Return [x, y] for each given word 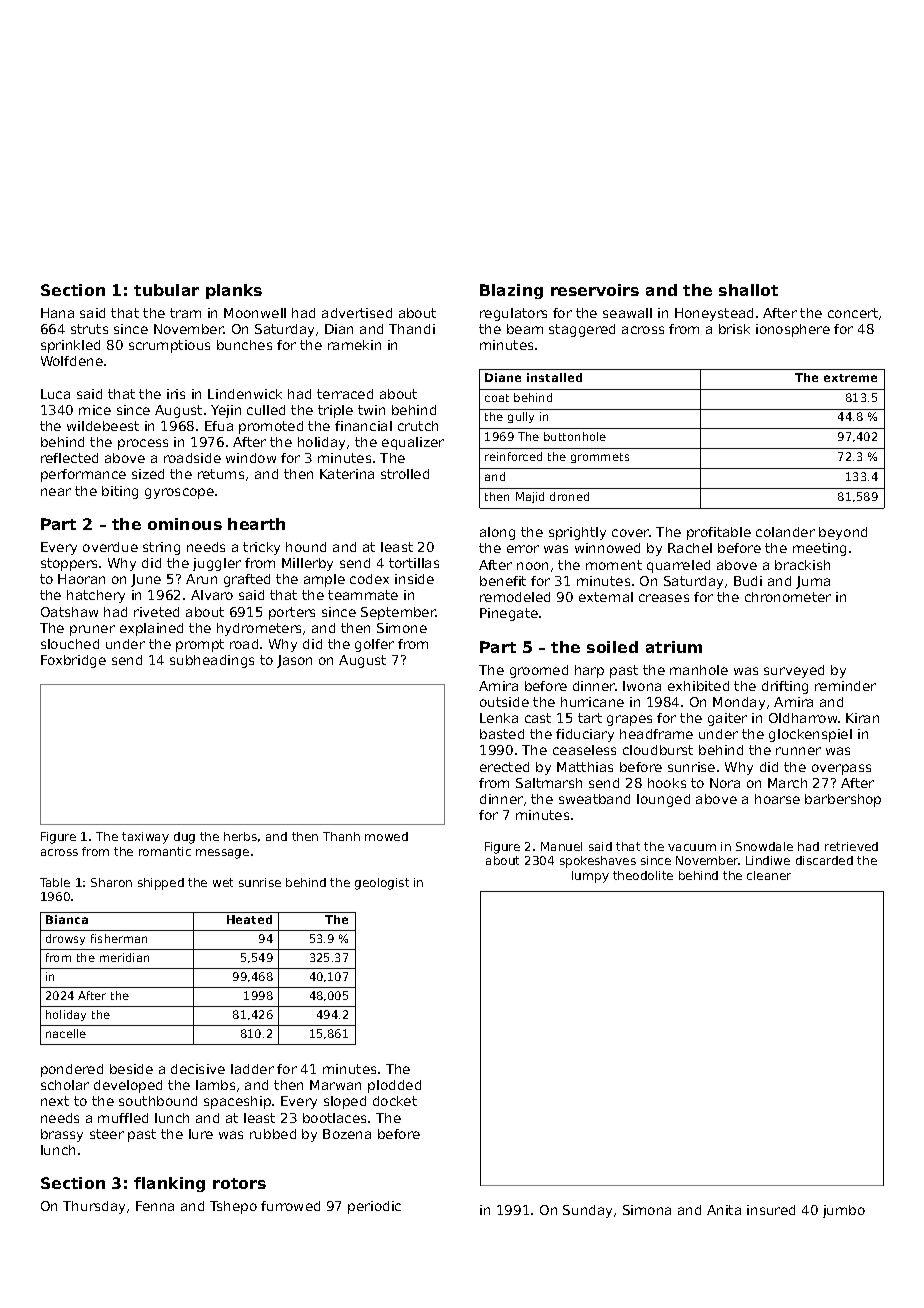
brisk [734, 329]
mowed [386, 836]
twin [371, 410]
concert [853, 313]
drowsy [65, 939]
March [787, 783]
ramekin [354, 345]
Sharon [111, 882]
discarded [824, 860]
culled [266, 410]
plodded [394, 1086]
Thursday [94, 1207]
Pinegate [509, 614]
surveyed [794, 671]
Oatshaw [69, 612]
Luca [55, 394]
